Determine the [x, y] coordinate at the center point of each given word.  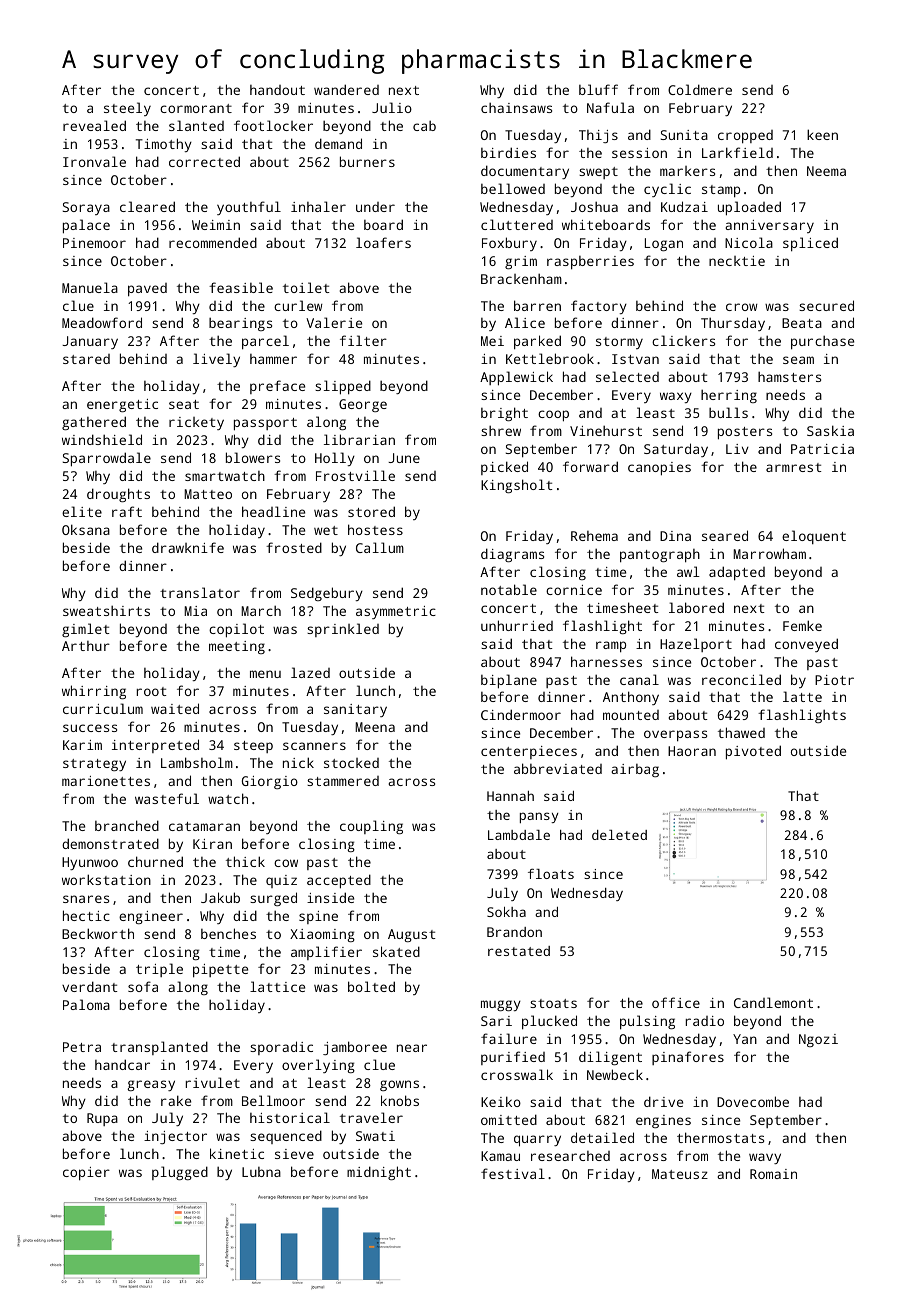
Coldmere [700, 89]
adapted [737, 573]
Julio [392, 107]
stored [371, 511]
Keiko [501, 1101]
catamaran [204, 826]
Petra [82, 1047]
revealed [94, 125]
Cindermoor [521, 714]
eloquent [814, 537]
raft [127, 511]
